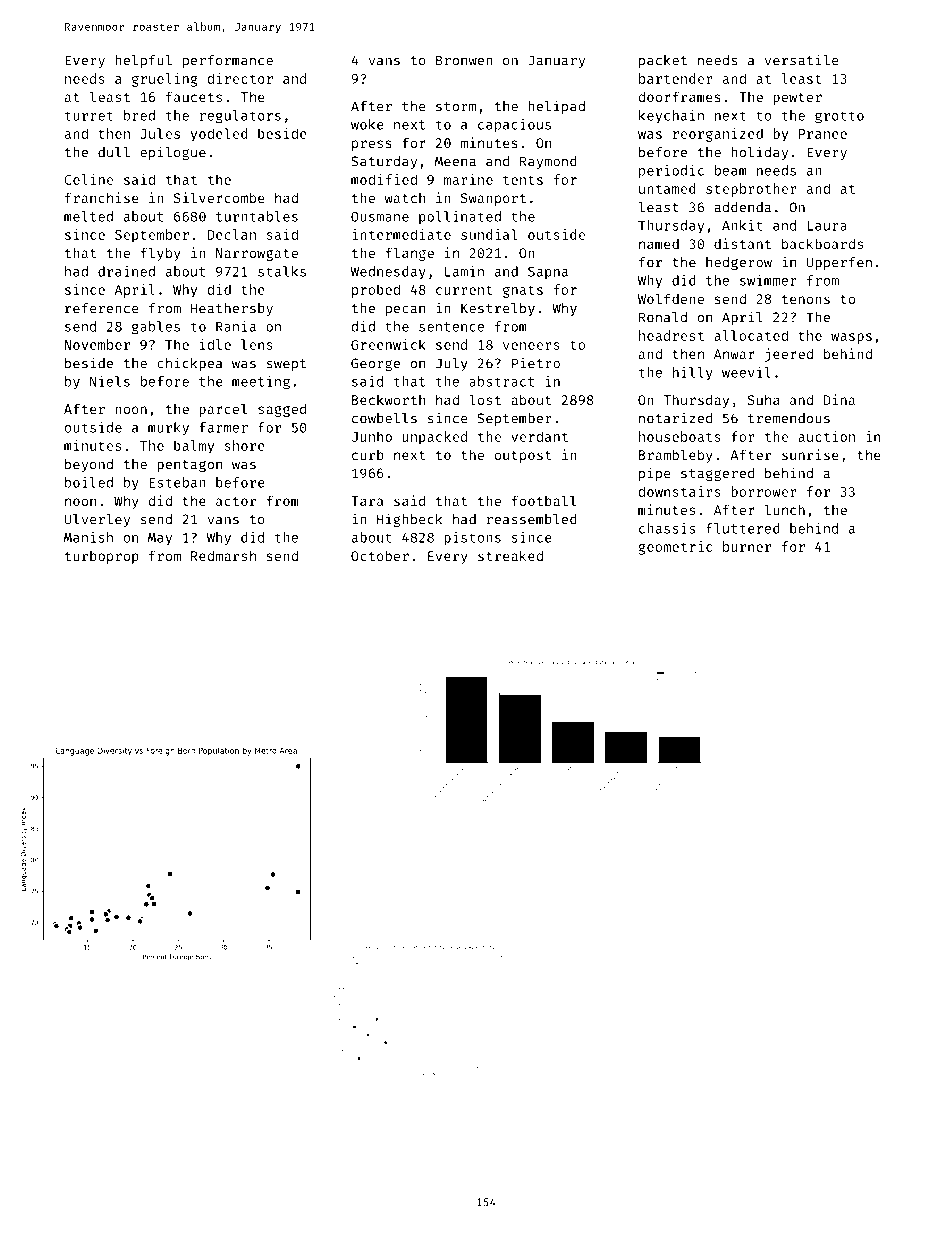 The width and height of the document is (952, 1233). What do you see at coordinates (102, 557) in the document?
I see `turboprop` at bounding box center [102, 557].
